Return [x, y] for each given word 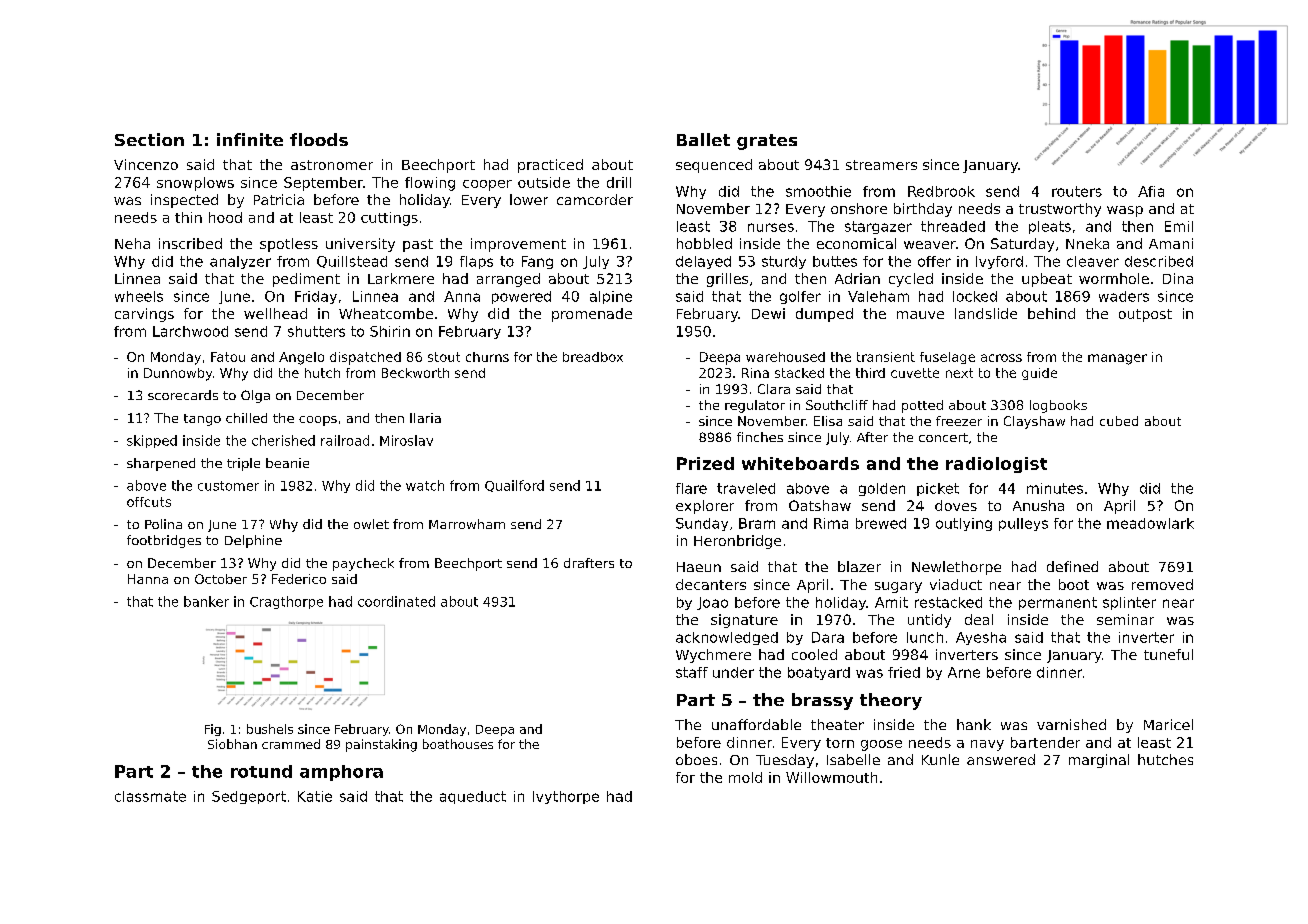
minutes [1055, 488]
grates [767, 142]
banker [206, 601]
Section [149, 139]
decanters [711, 584]
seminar [1125, 619]
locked [975, 296]
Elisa [828, 421]
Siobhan [232, 744]
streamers [881, 165]
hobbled [704, 243]
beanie [287, 463]
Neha [132, 243]
